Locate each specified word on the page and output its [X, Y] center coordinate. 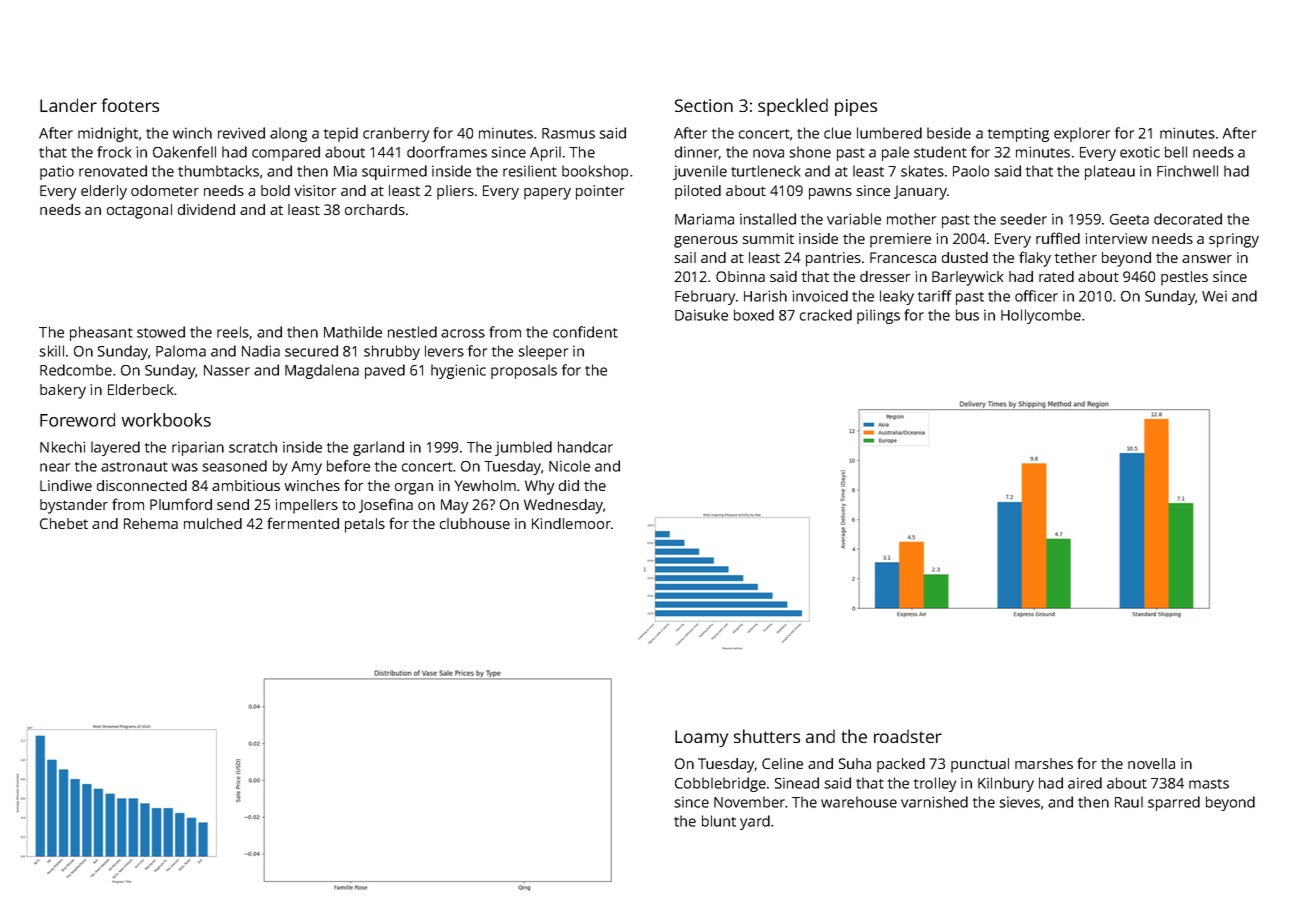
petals [365, 525]
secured [311, 351]
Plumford [181, 504]
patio [57, 172]
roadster [908, 736]
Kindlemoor [571, 523]
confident [585, 332]
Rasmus [568, 133]
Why [540, 487]
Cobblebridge [720, 784]
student [940, 152]
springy [1234, 240]
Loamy [701, 738]
